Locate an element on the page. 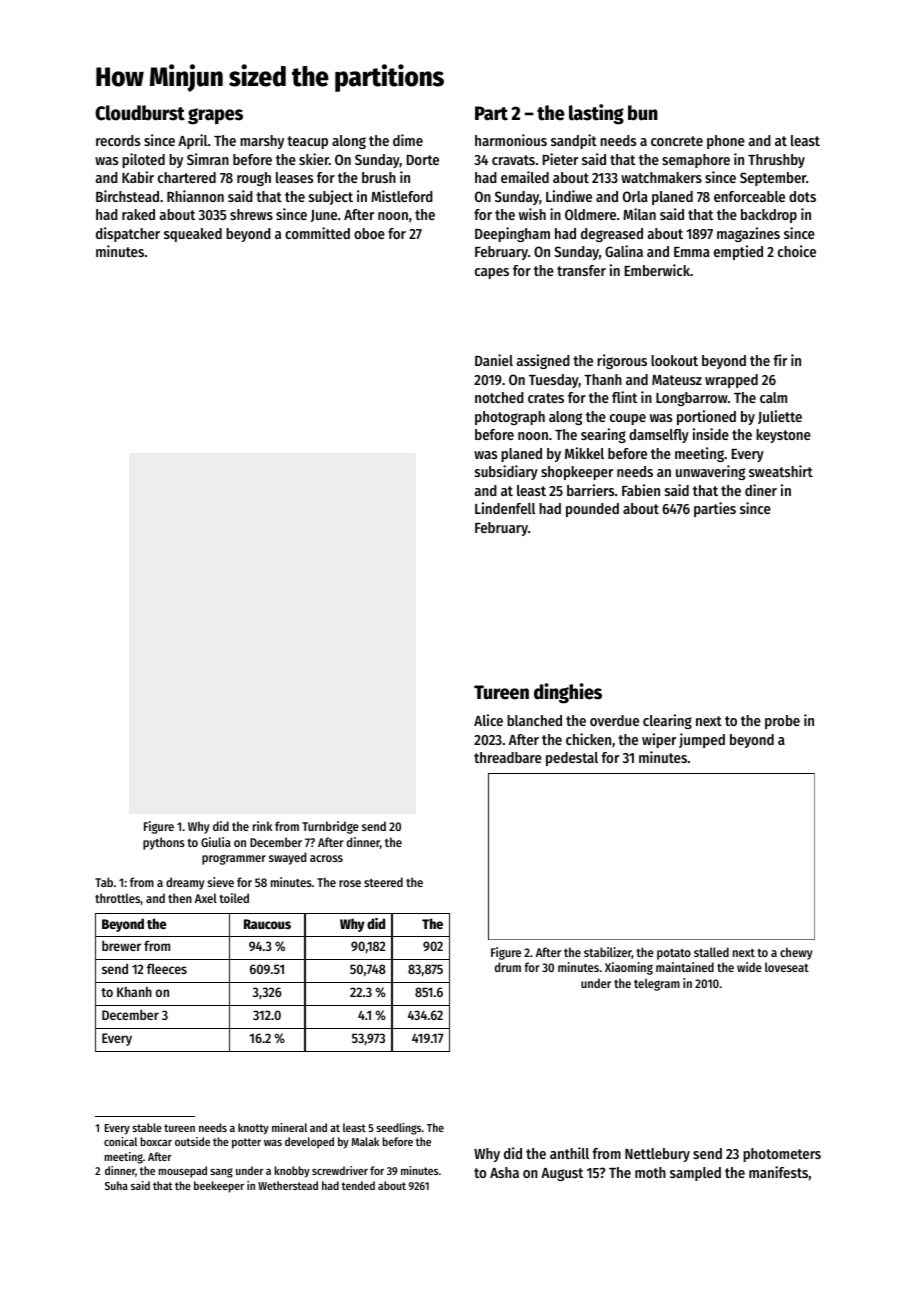  rink is located at coordinates (262, 826).
